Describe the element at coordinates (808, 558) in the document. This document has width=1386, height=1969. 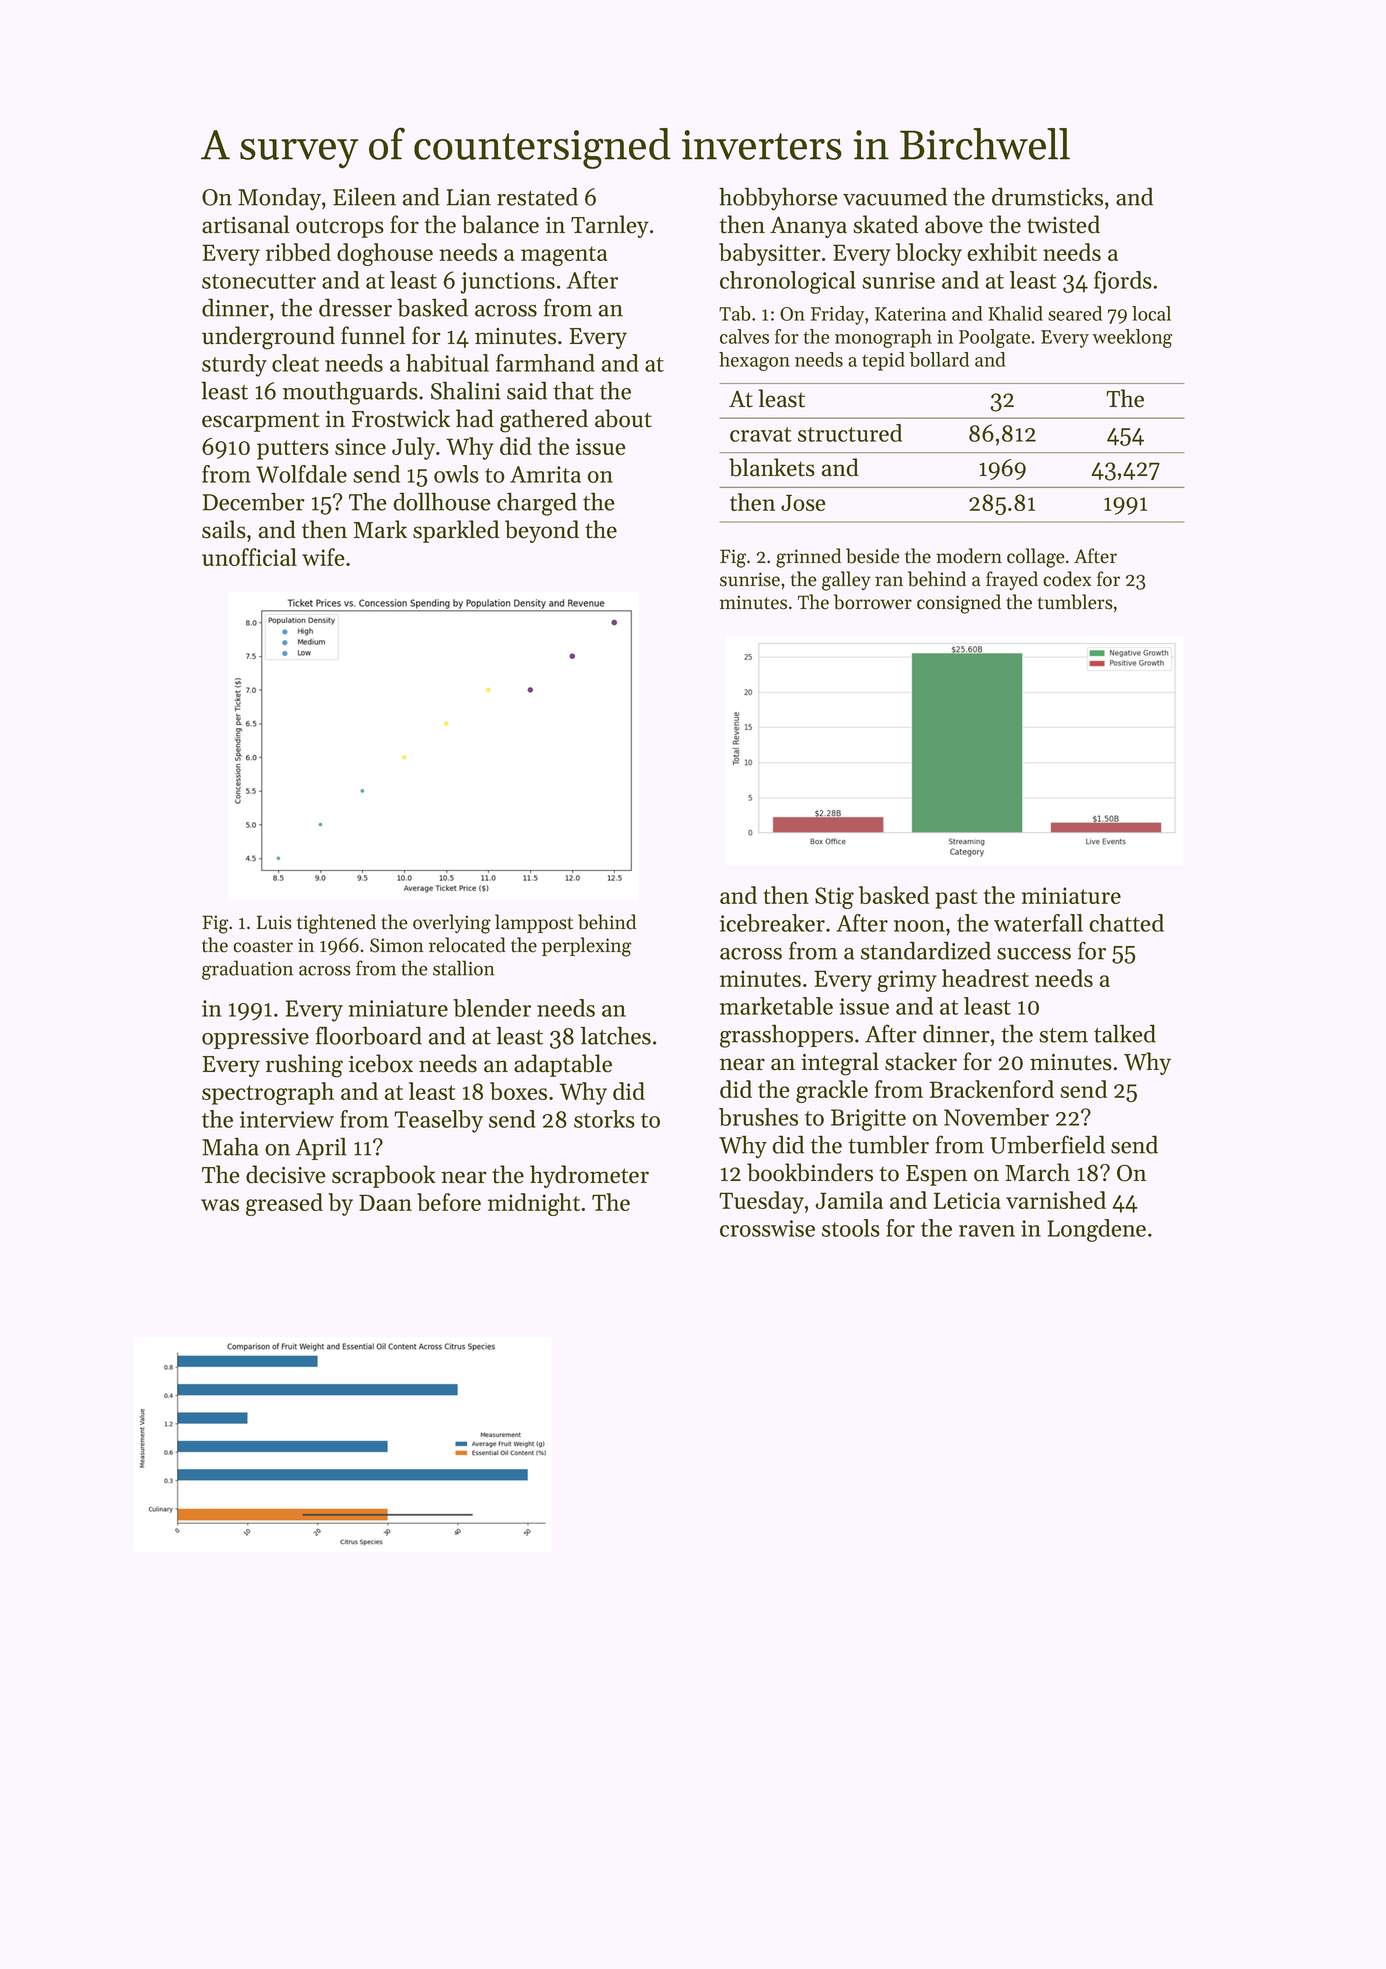
I see `grinned` at that location.
